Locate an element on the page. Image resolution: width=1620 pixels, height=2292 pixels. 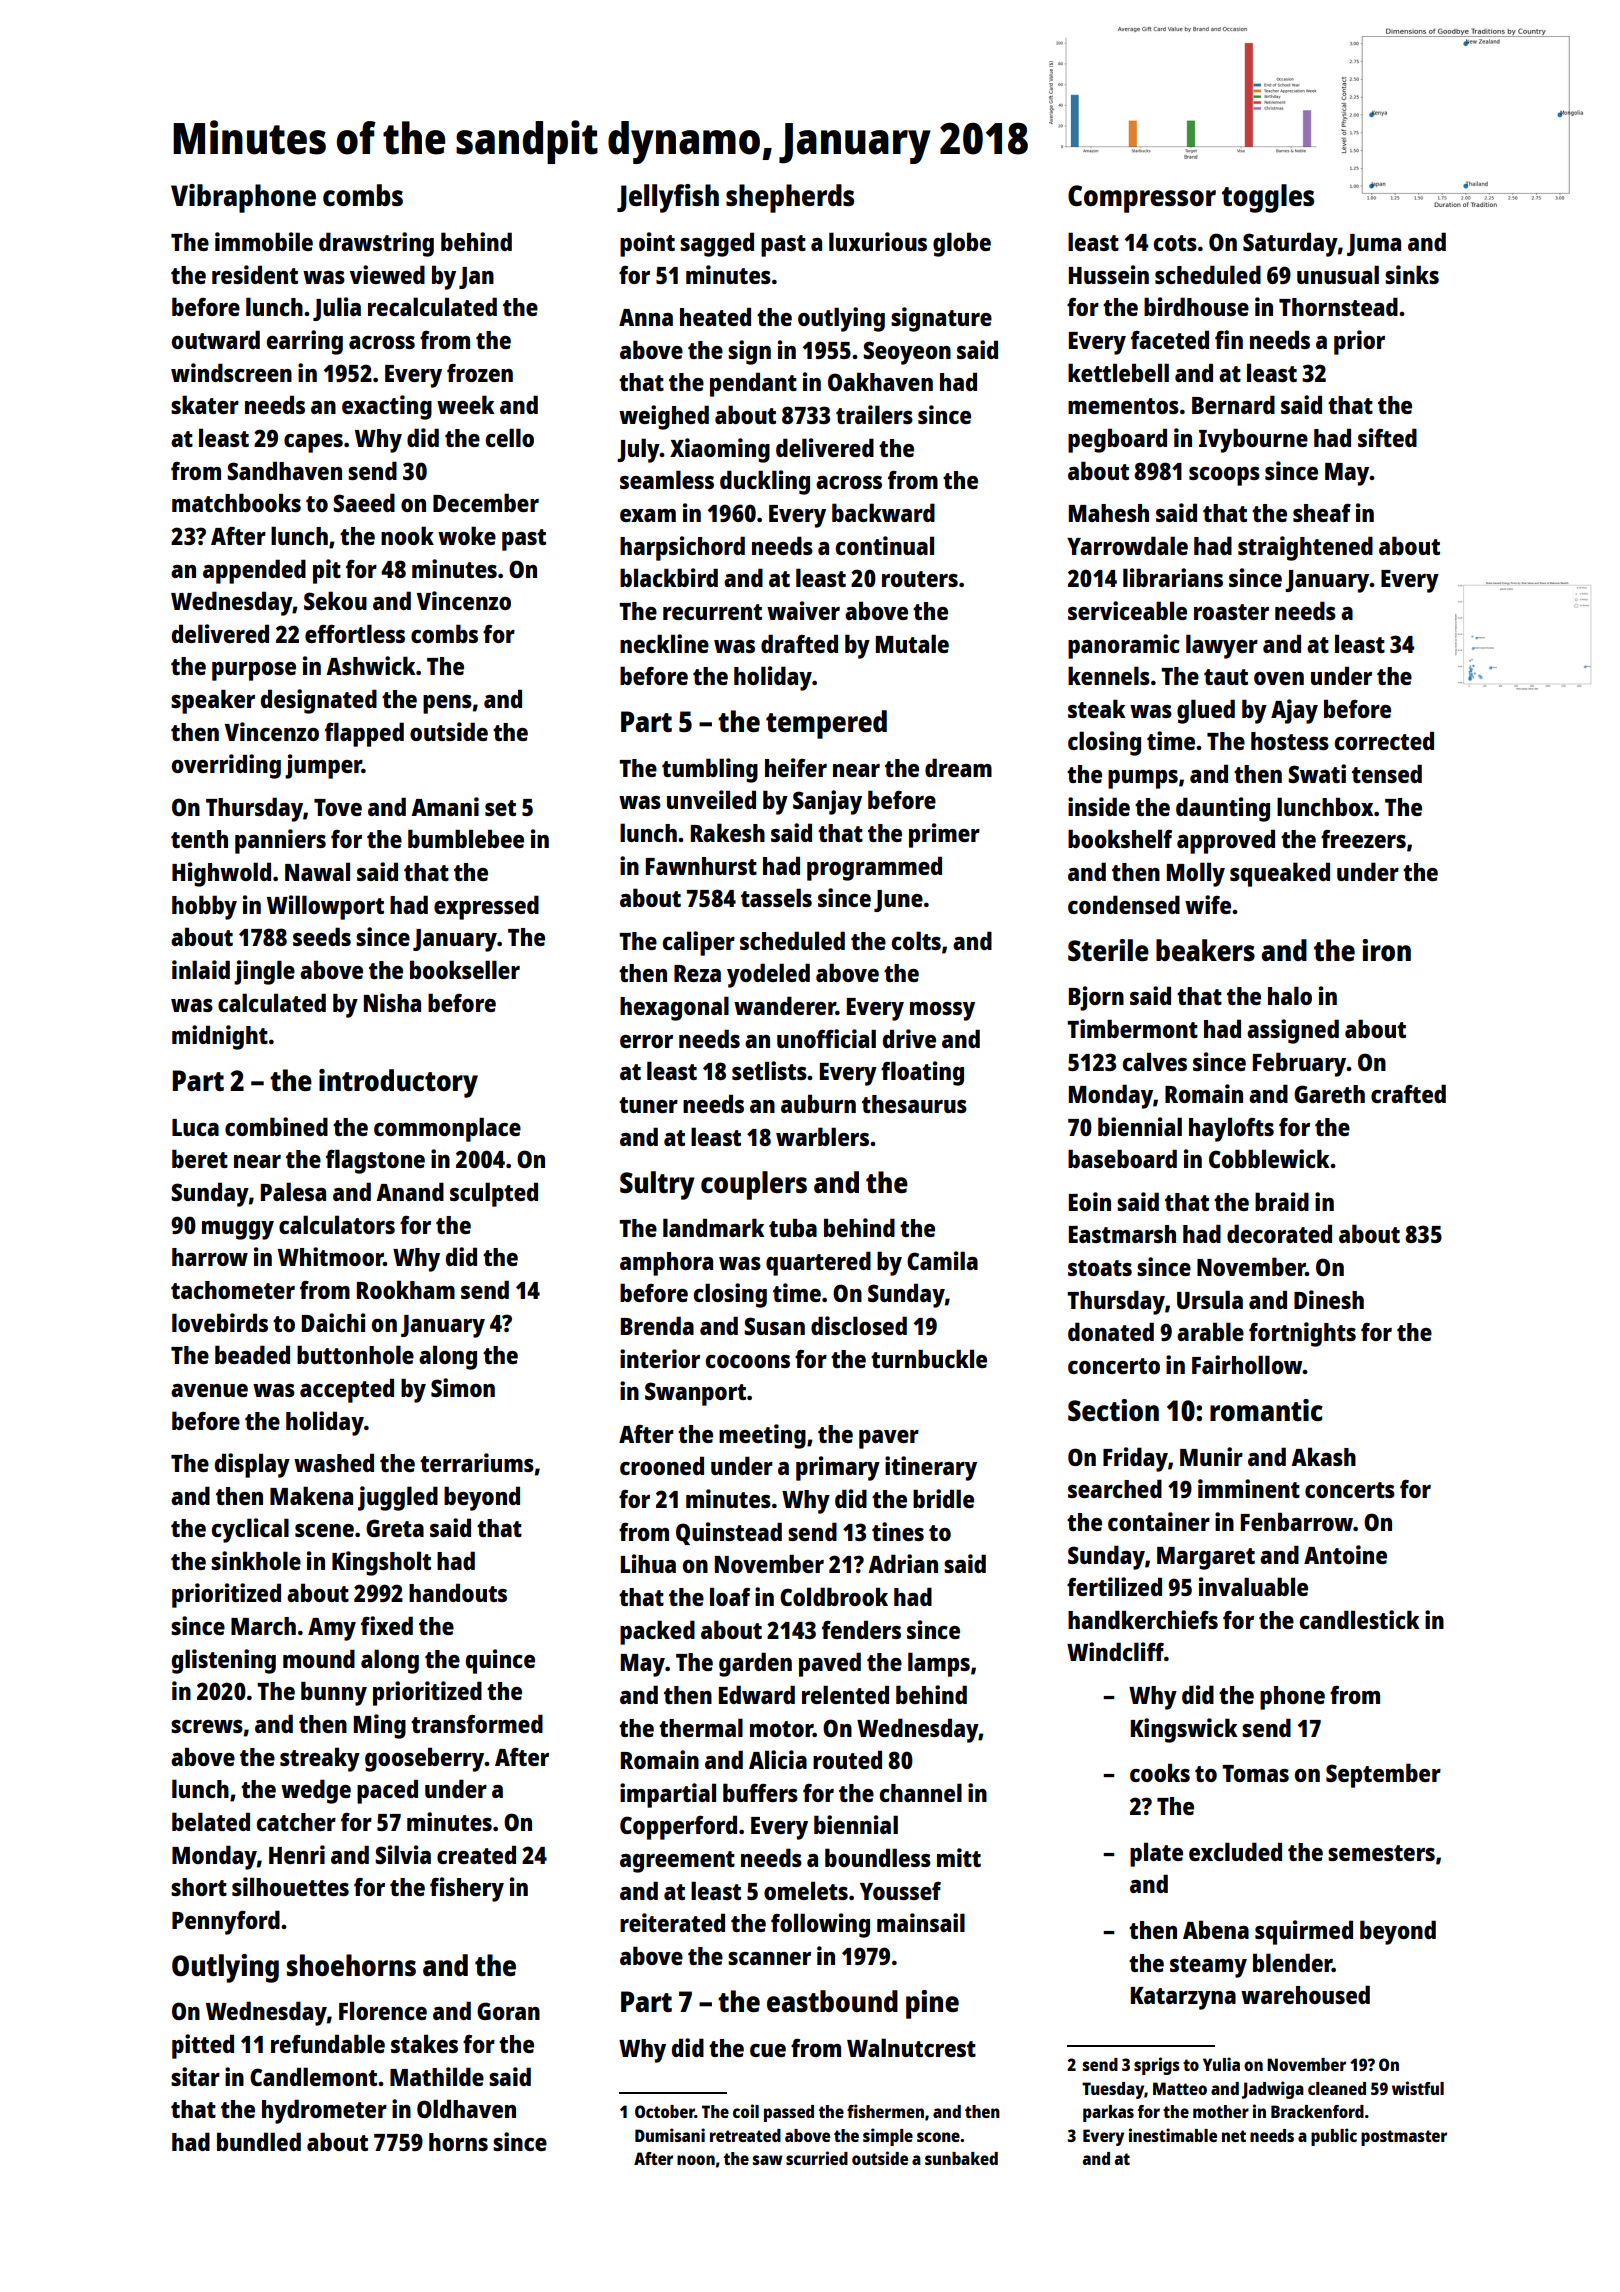
Compressor is located at coordinates (1142, 199).
